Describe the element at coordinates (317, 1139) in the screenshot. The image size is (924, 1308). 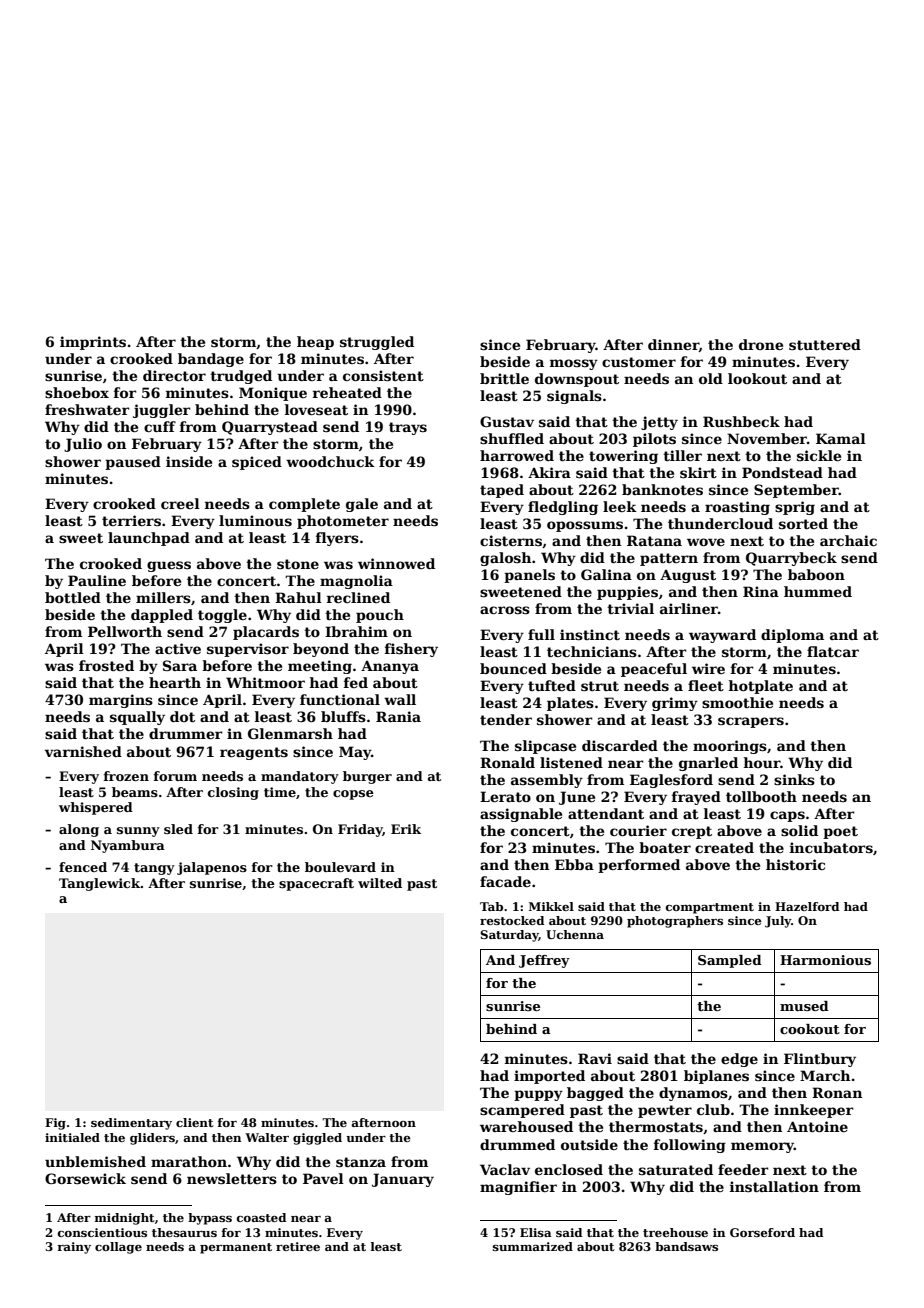
I see `giggled` at that location.
